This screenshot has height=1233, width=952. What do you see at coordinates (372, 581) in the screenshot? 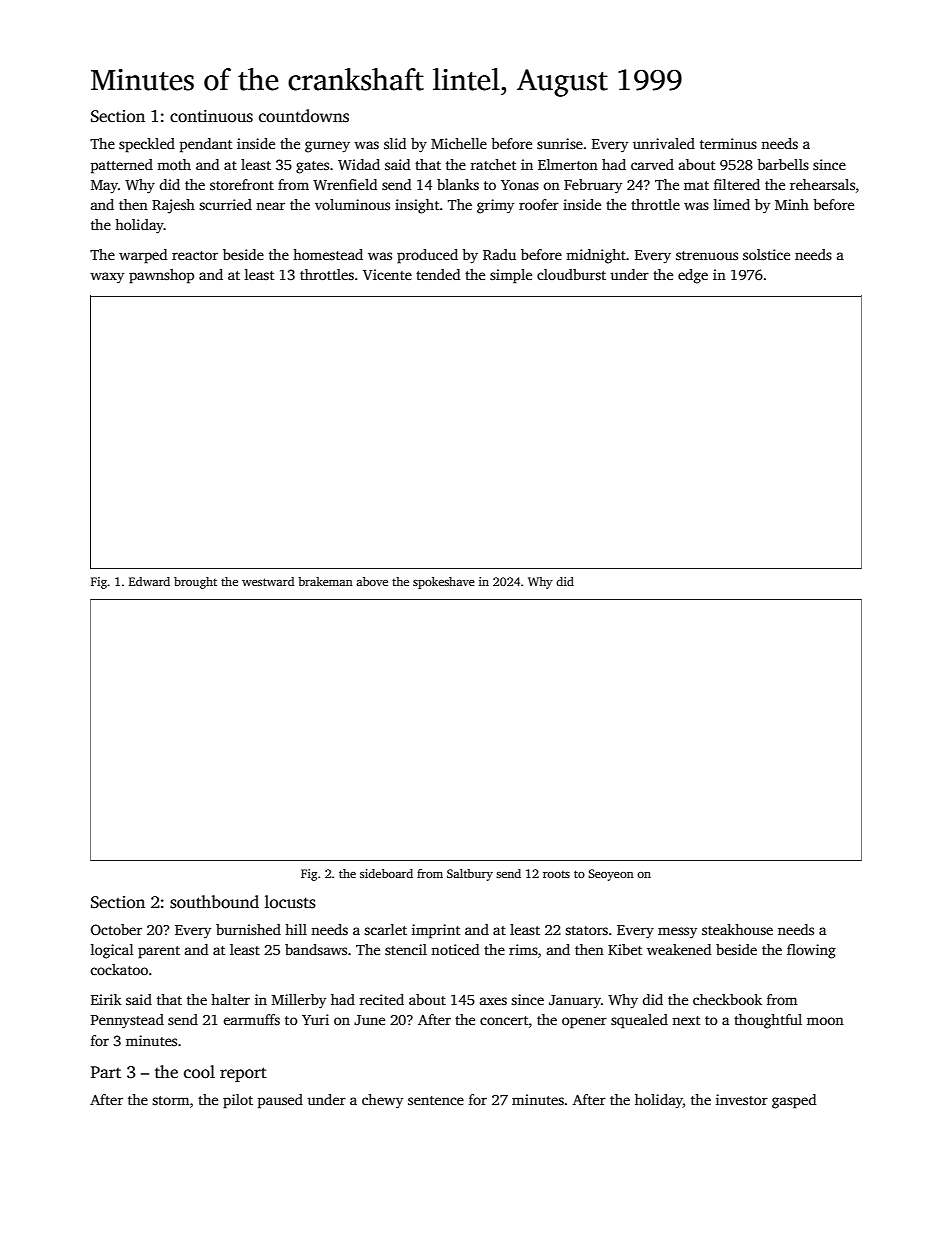
I see `above` at bounding box center [372, 581].
